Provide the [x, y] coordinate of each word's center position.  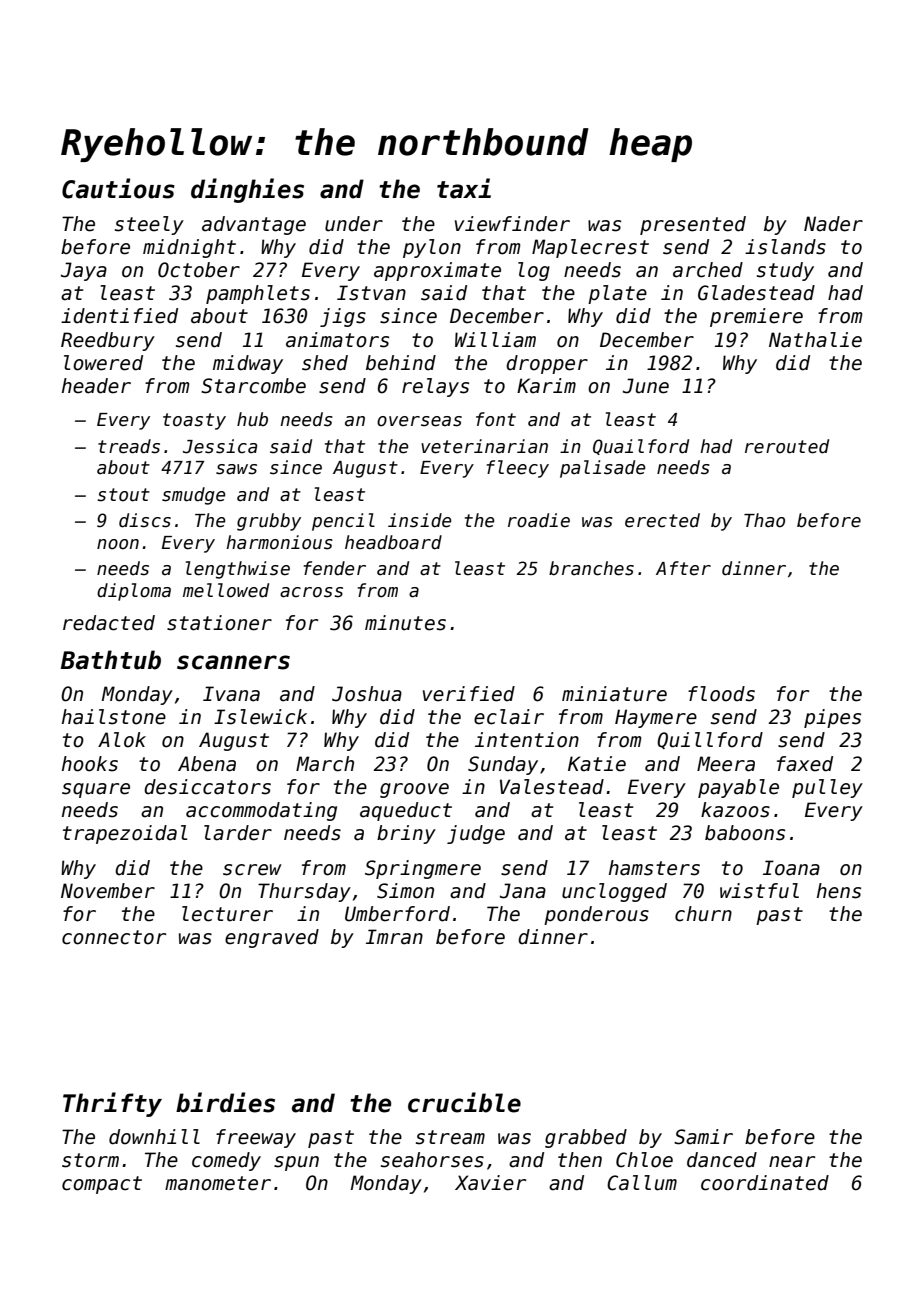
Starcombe [253, 386]
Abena [207, 764]
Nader [833, 224]
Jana [523, 891]
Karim [546, 386]
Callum [642, 1183]
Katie [597, 764]
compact [102, 1185]
